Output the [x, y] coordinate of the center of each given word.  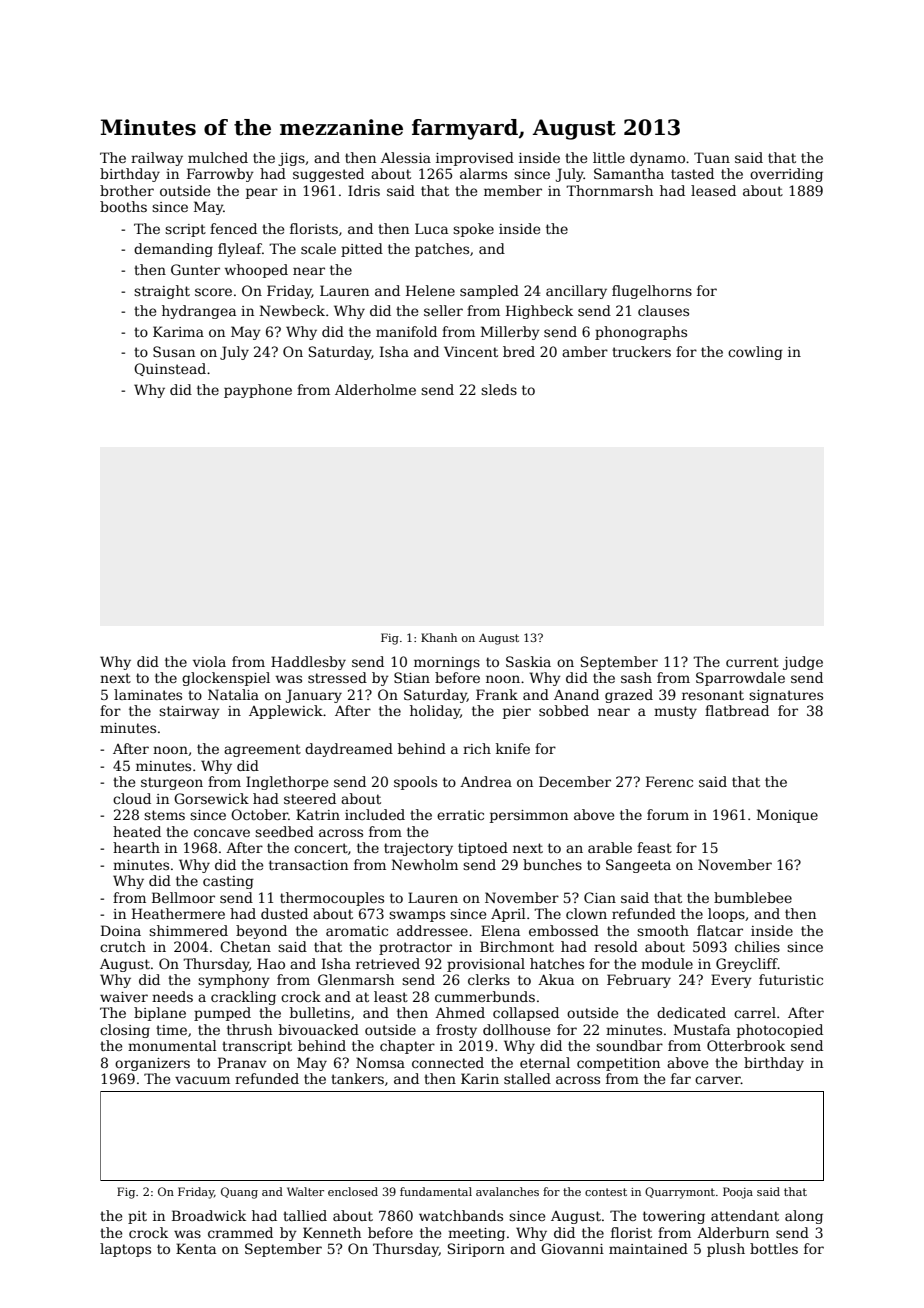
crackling [243, 998]
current [752, 662]
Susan [174, 351]
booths [123, 206]
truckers [641, 351]
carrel [755, 1012]
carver [718, 1080]
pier [517, 712]
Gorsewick [211, 798]
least [391, 996]
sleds [499, 389]
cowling [755, 353]
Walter [305, 1191]
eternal [545, 1062]
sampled [489, 292]
